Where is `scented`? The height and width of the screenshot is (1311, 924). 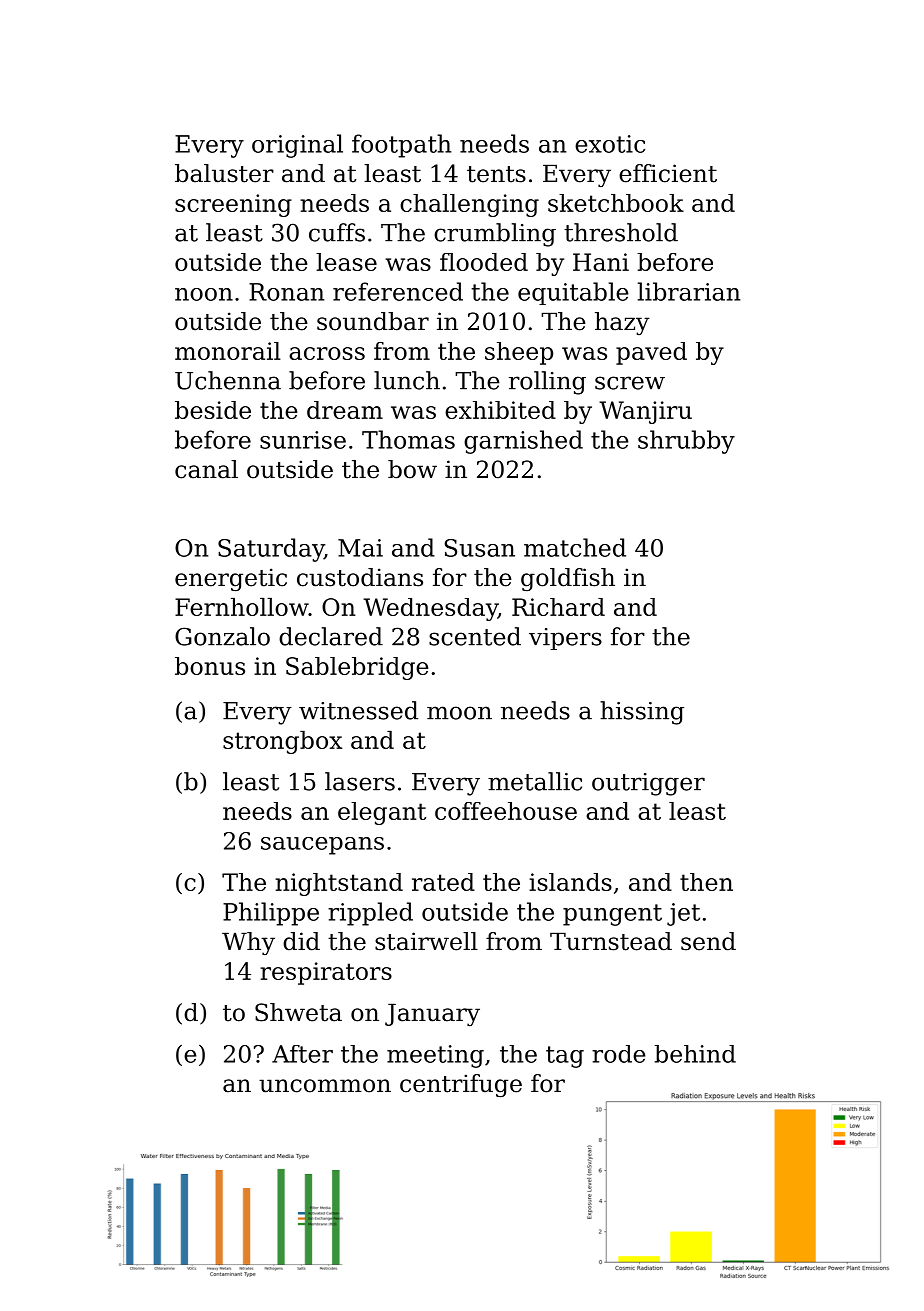 scented is located at coordinates (475, 636).
